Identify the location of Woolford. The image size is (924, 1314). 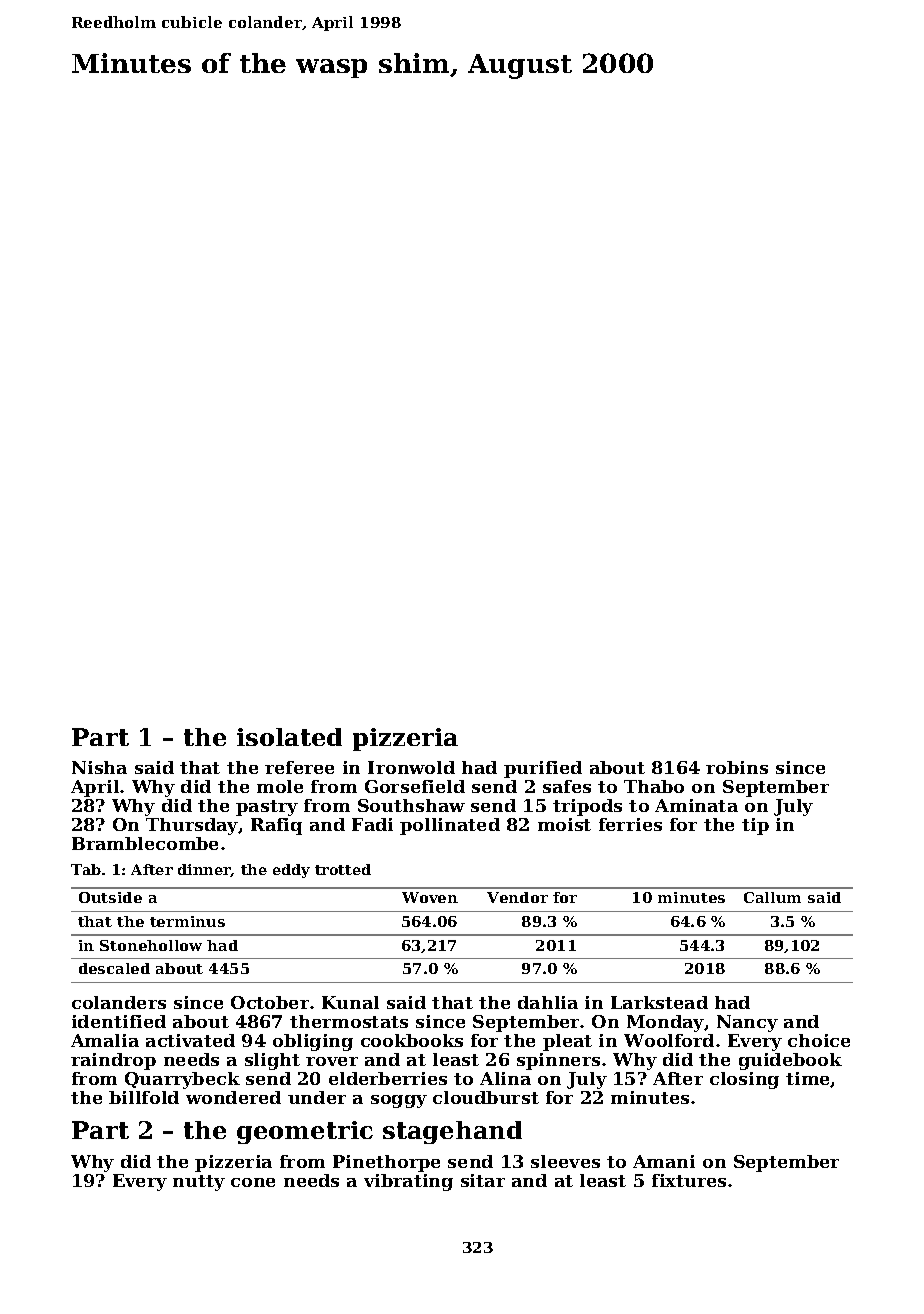
(669, 1040).
